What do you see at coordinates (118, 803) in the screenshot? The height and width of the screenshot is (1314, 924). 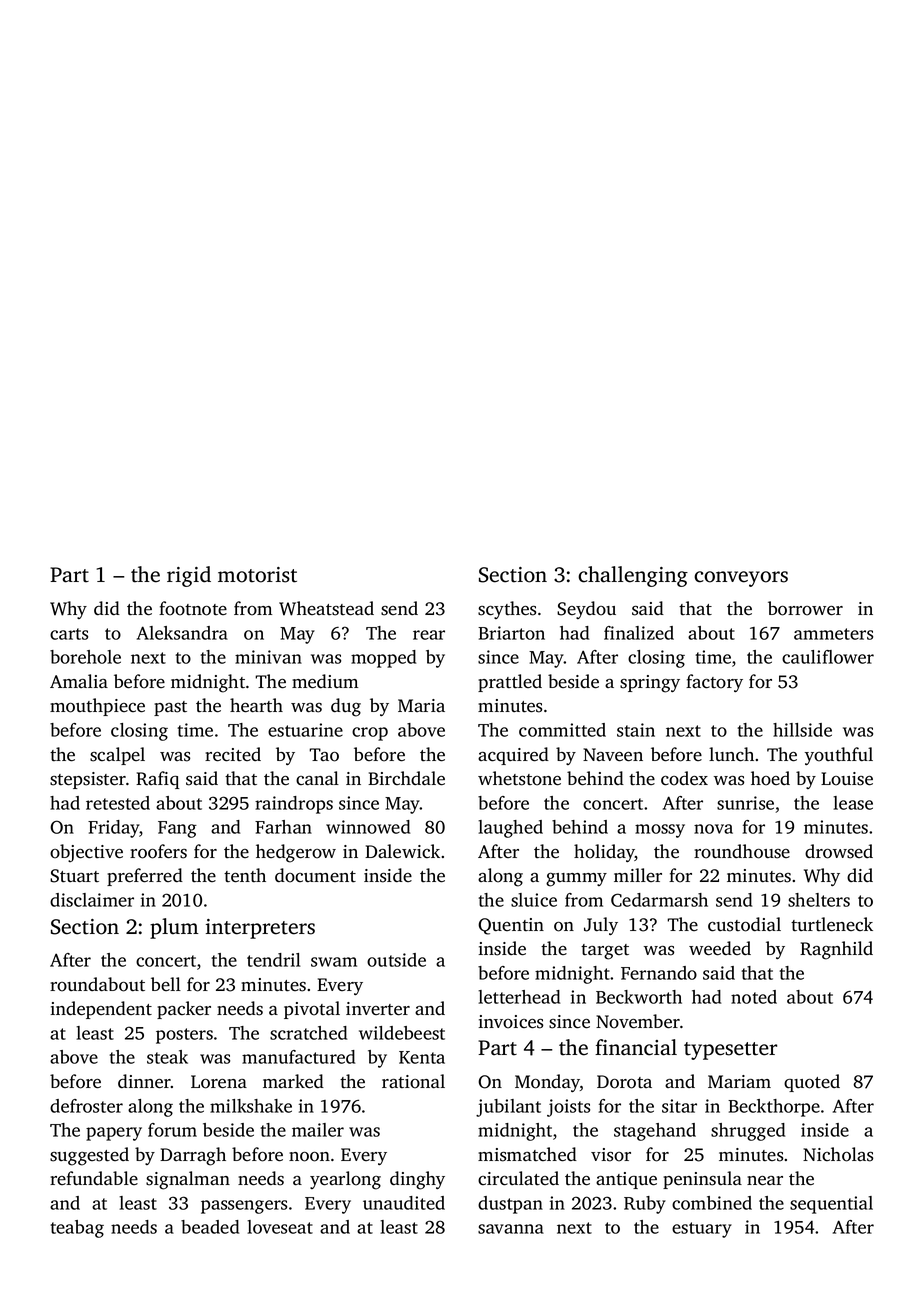 I see `retested` at bounding box center [118, 803].
